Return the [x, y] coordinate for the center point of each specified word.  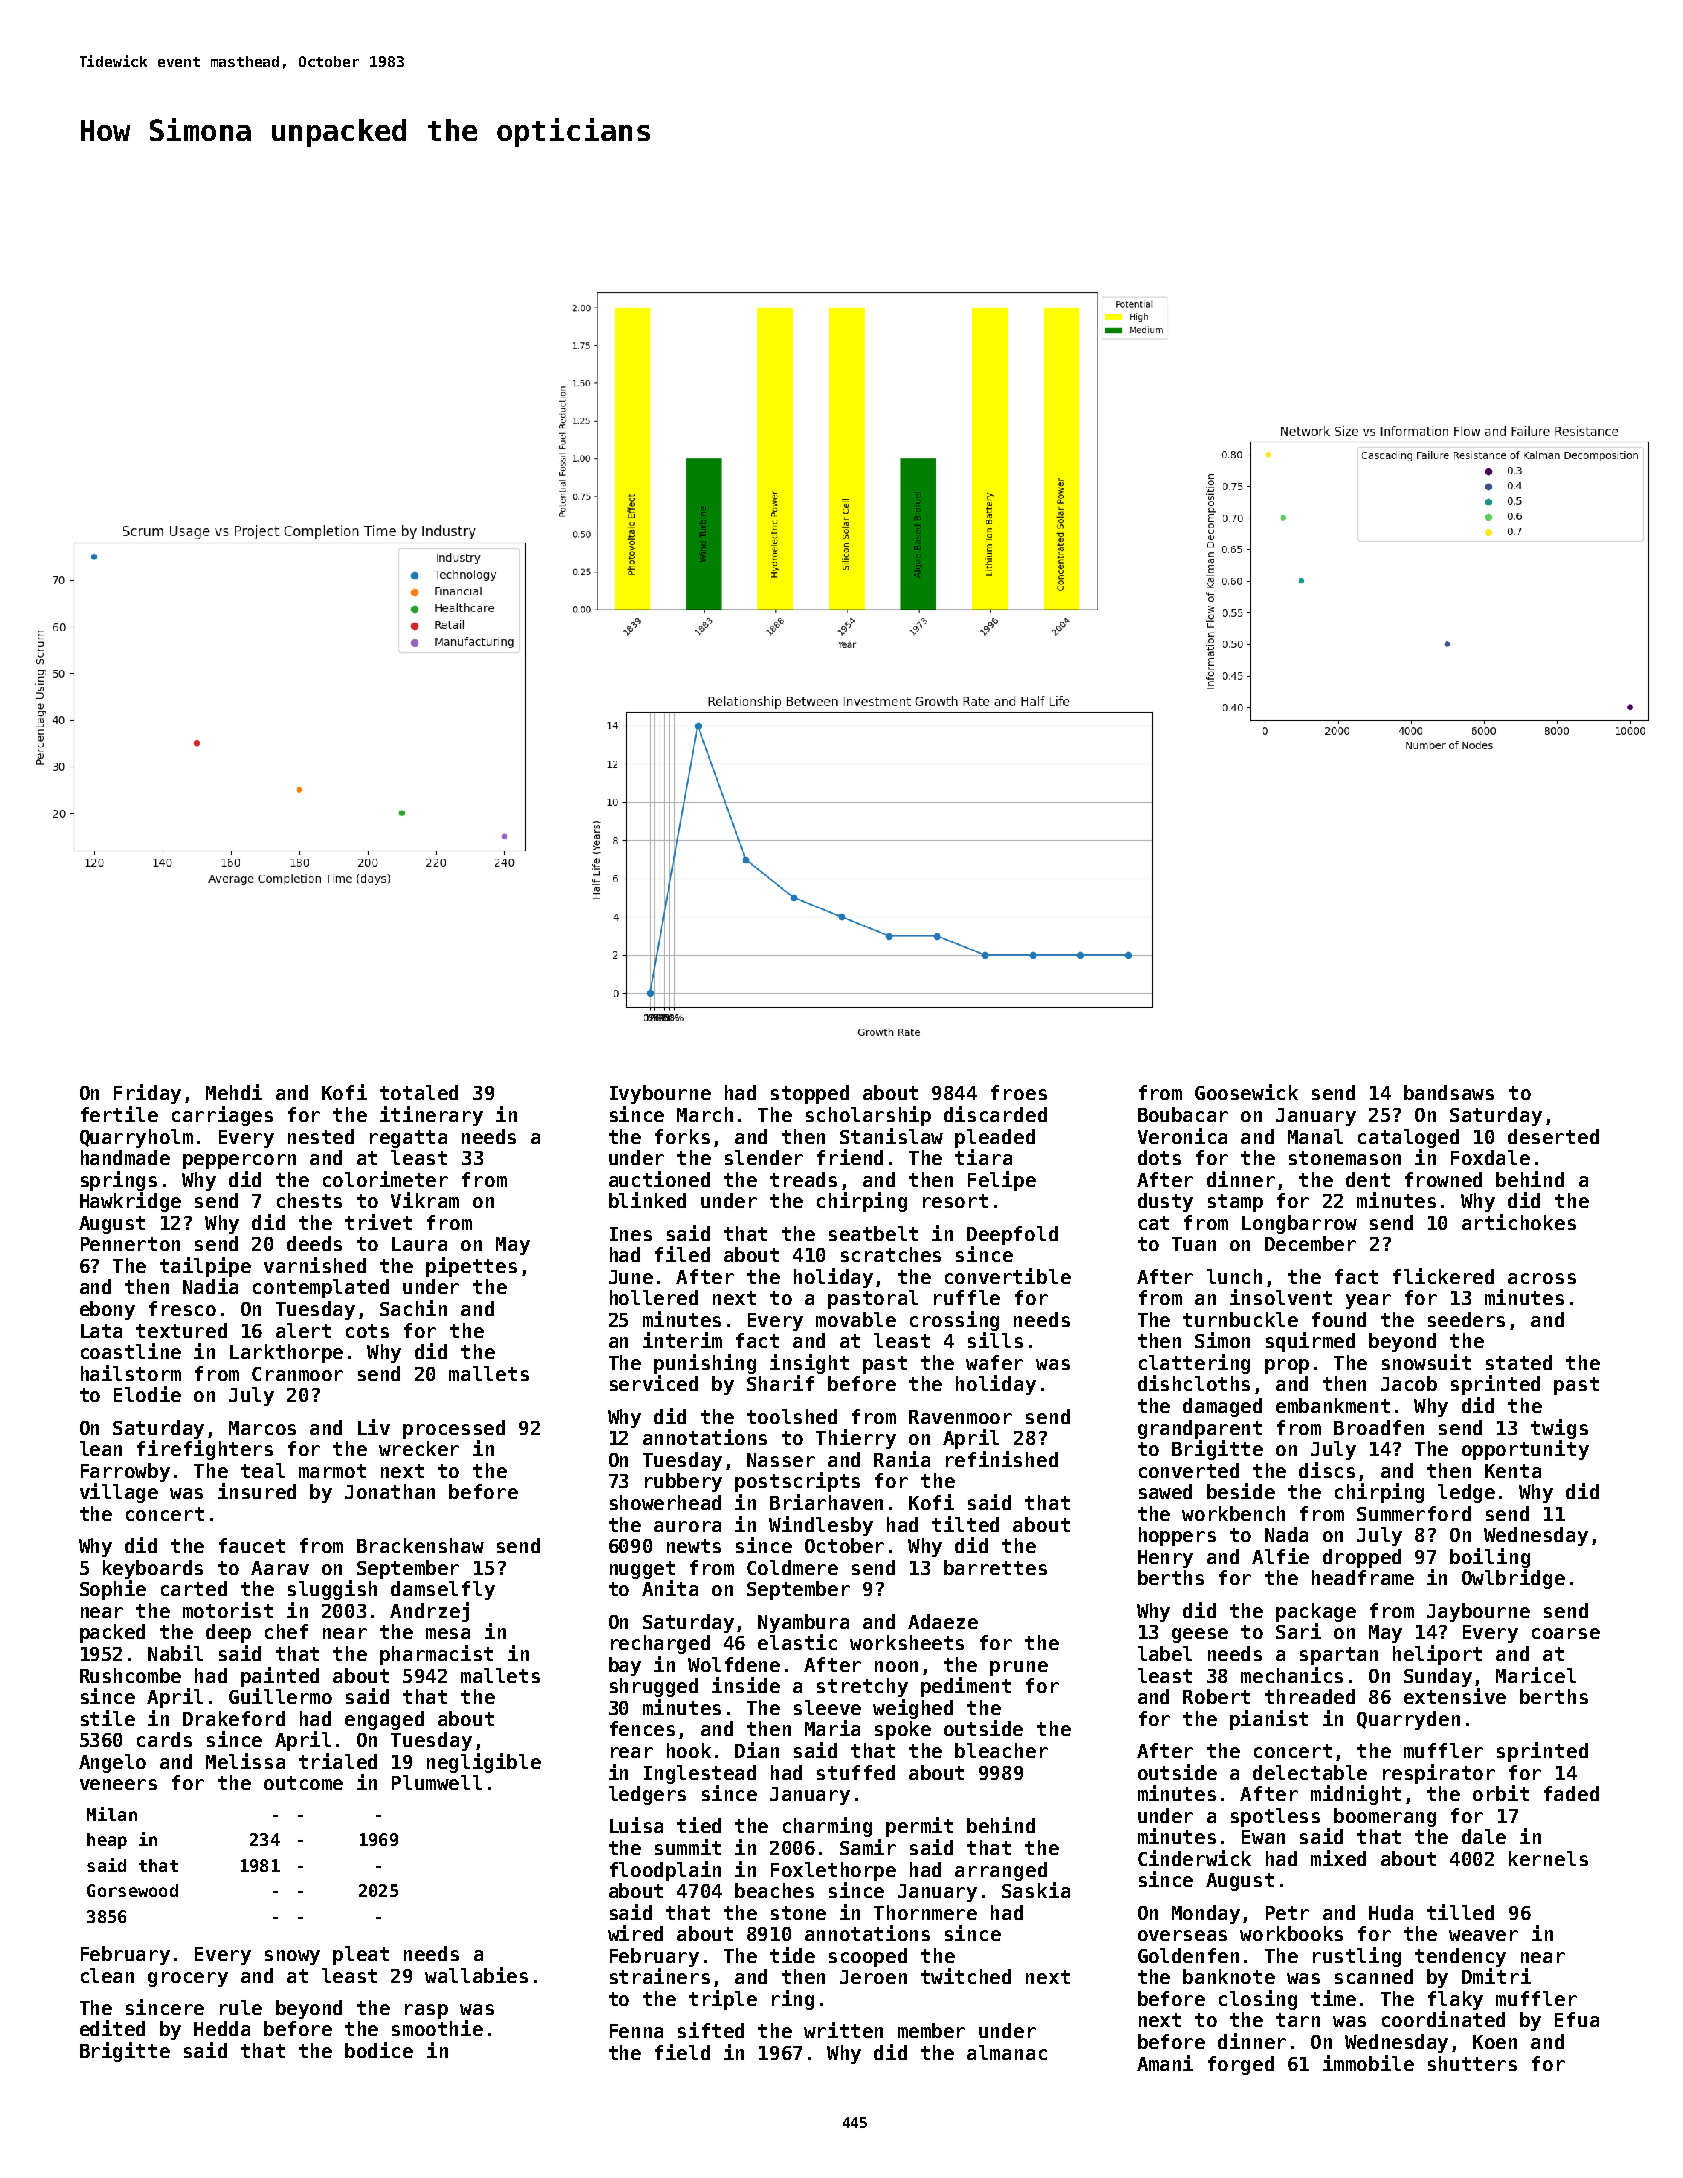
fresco [182, 1308]
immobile [1368, 2063]
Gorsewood [132, 1890]
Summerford [1414, 1513]
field [682, 2052]
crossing [954, 1321]
